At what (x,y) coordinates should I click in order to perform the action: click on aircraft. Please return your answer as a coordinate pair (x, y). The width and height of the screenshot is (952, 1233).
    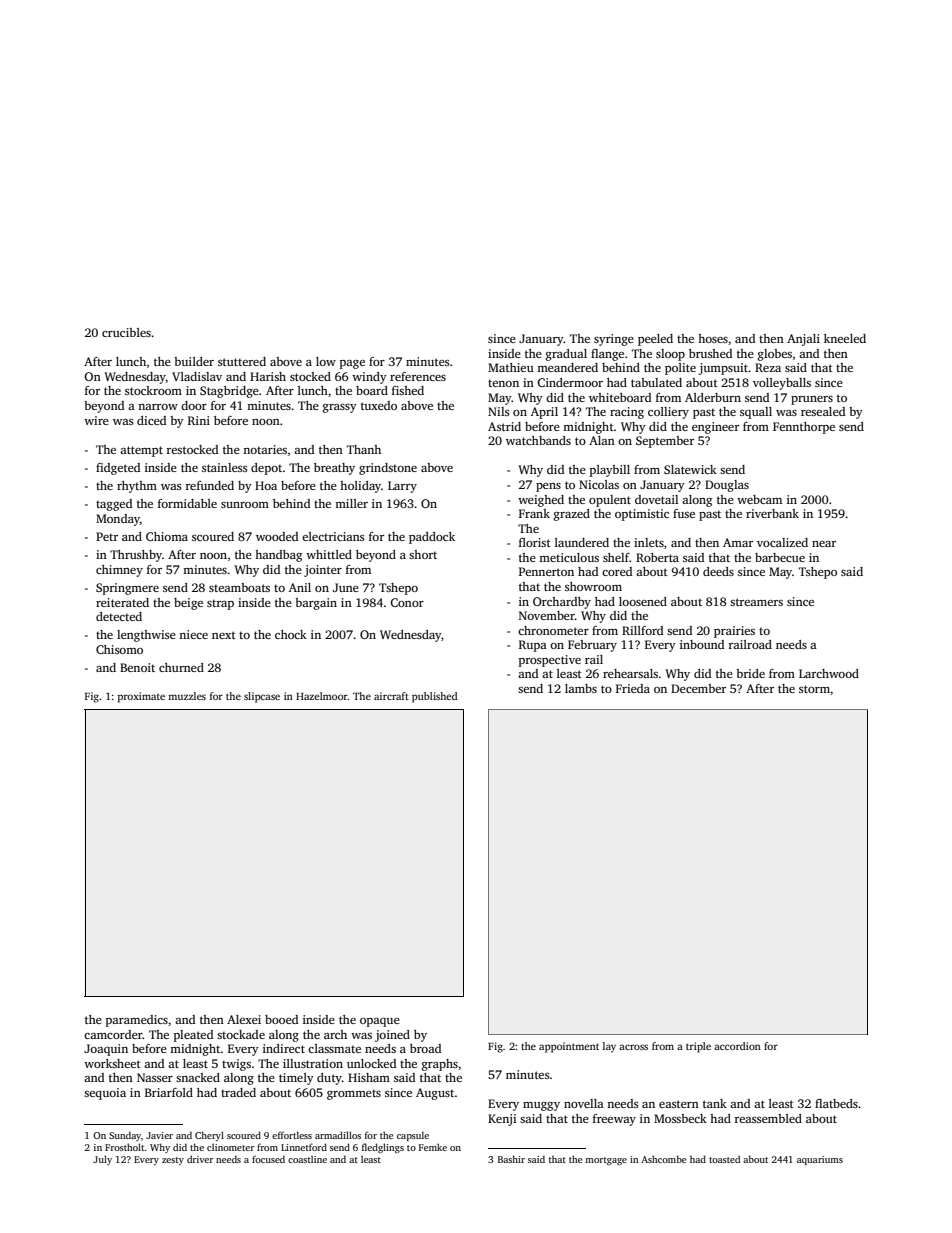
    Looking at the image, I should click on (391, 696).
